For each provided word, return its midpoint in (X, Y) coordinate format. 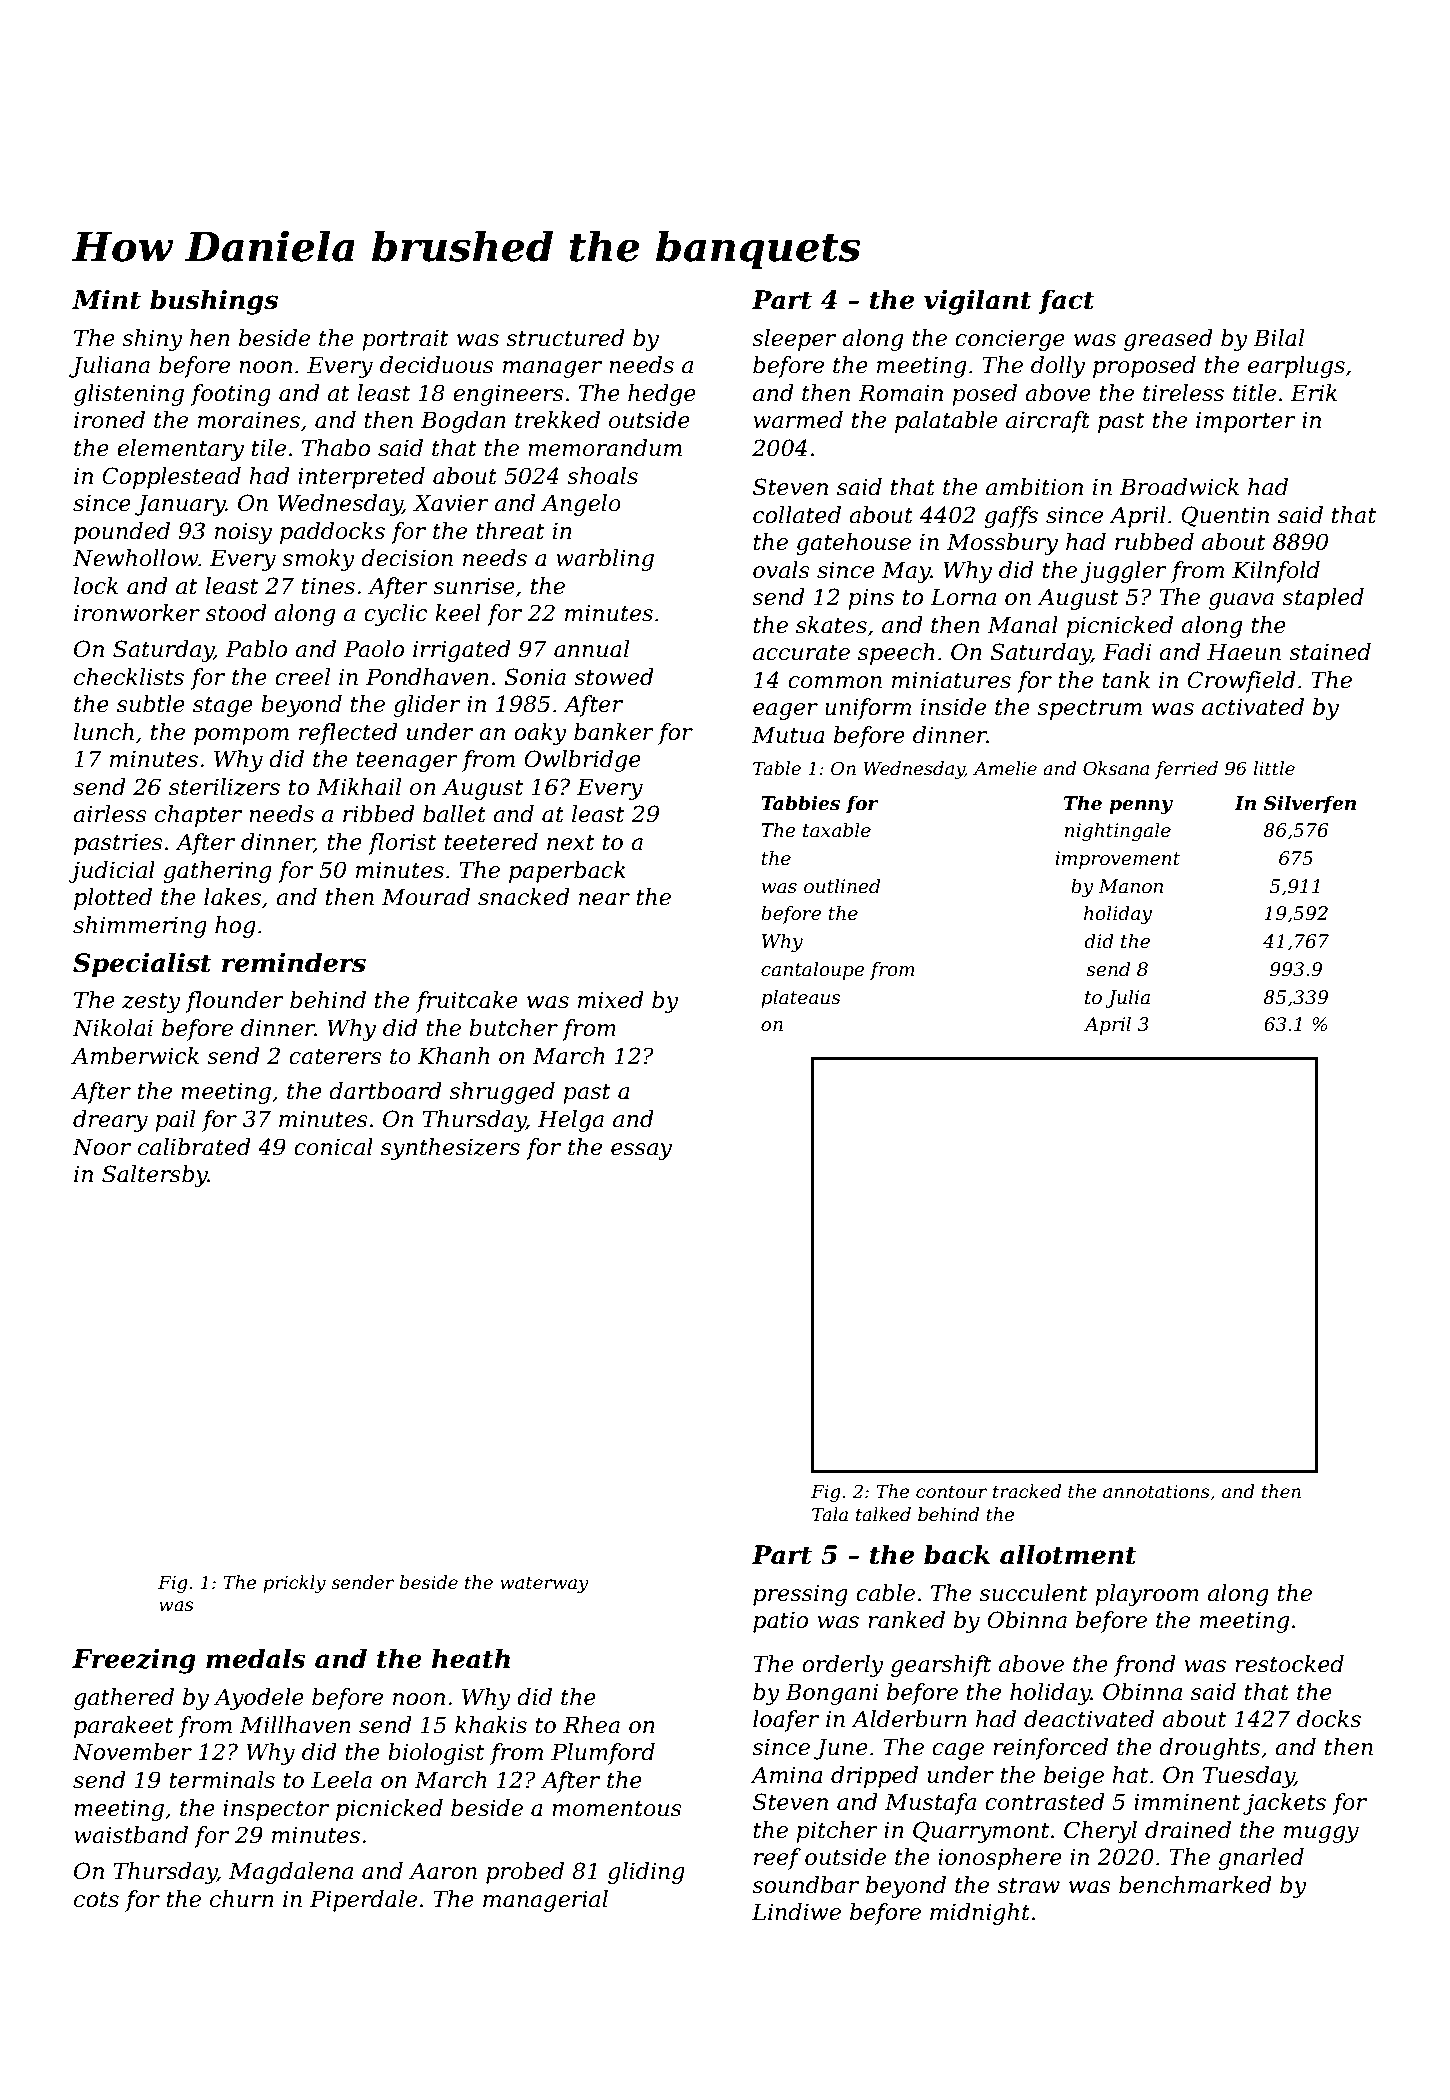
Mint (106, 300)
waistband (131, 1835)
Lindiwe (796, 1912)
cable (885, 1593)
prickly (294, 1584)
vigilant (978, 302)
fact (1067, 302)
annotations (1156, 1492)
